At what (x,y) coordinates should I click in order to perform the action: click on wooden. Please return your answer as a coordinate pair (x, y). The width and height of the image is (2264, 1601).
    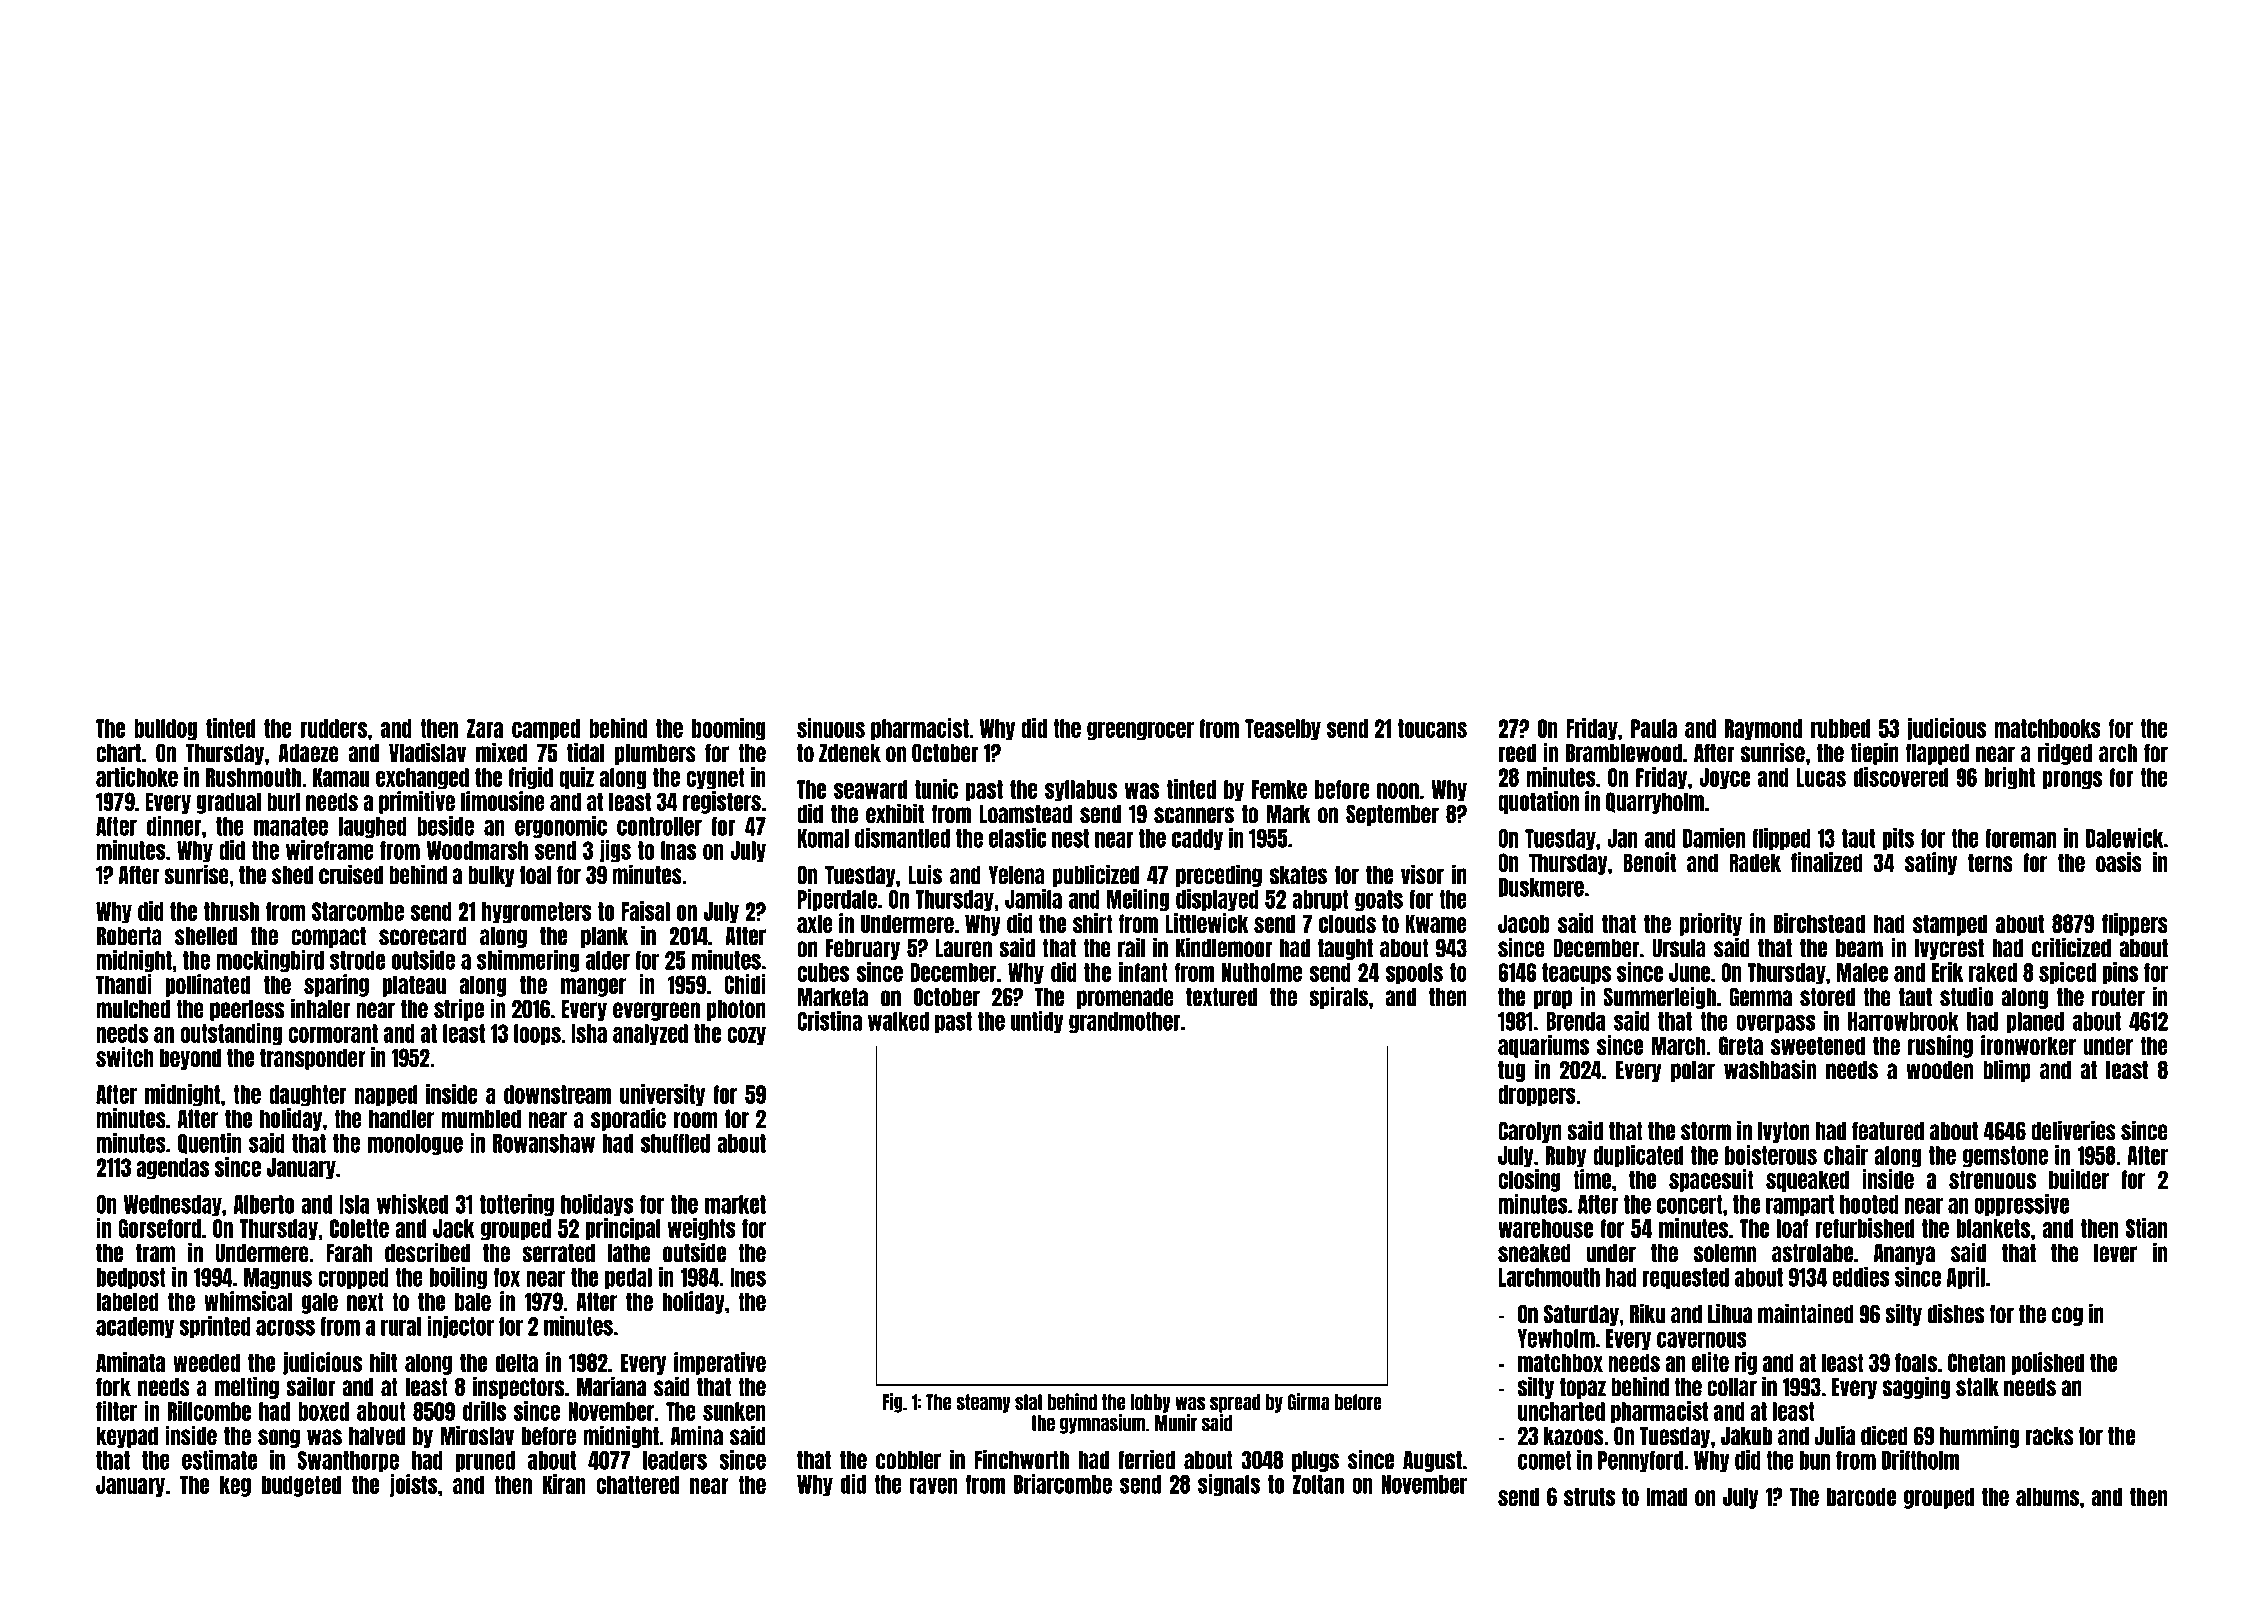
    Looking at the image, I should click on (1939, 1070).
